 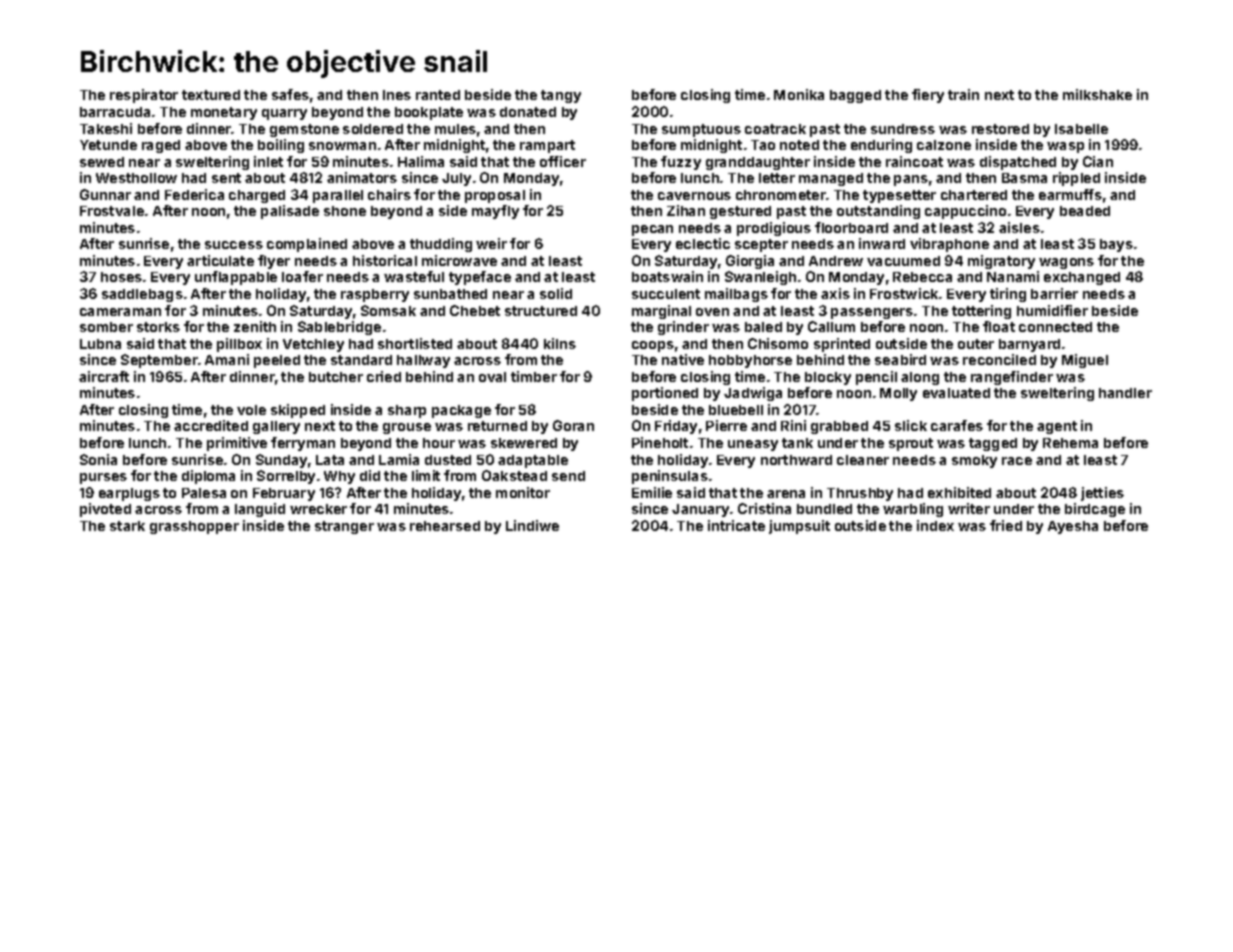 What do you see at coordinates (194, 527) in the screenshot?
I see `grasshopper` at bounding box center [194, 527].
